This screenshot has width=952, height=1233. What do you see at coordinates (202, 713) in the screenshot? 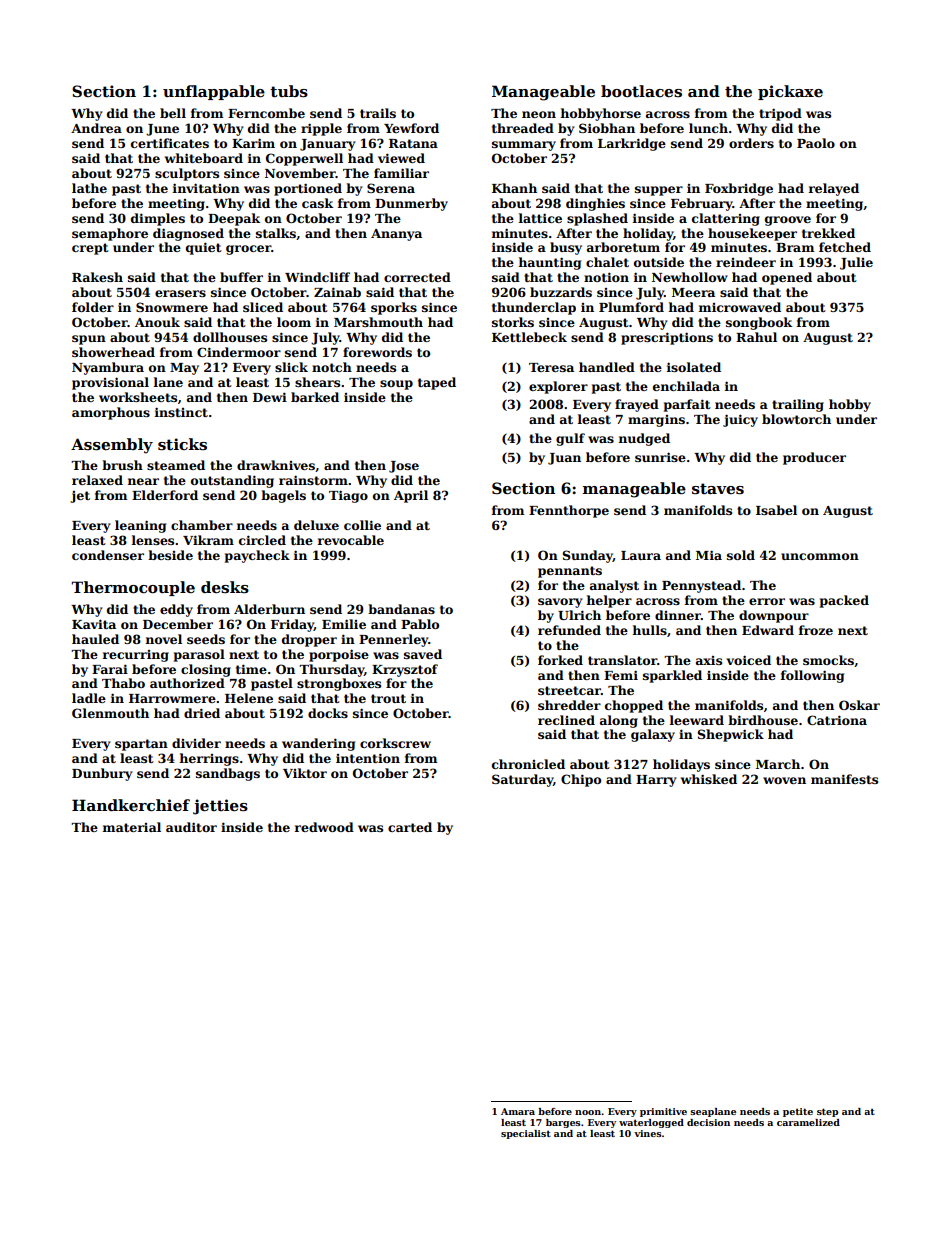
I see `dried` at bounding box center [202, 713].
